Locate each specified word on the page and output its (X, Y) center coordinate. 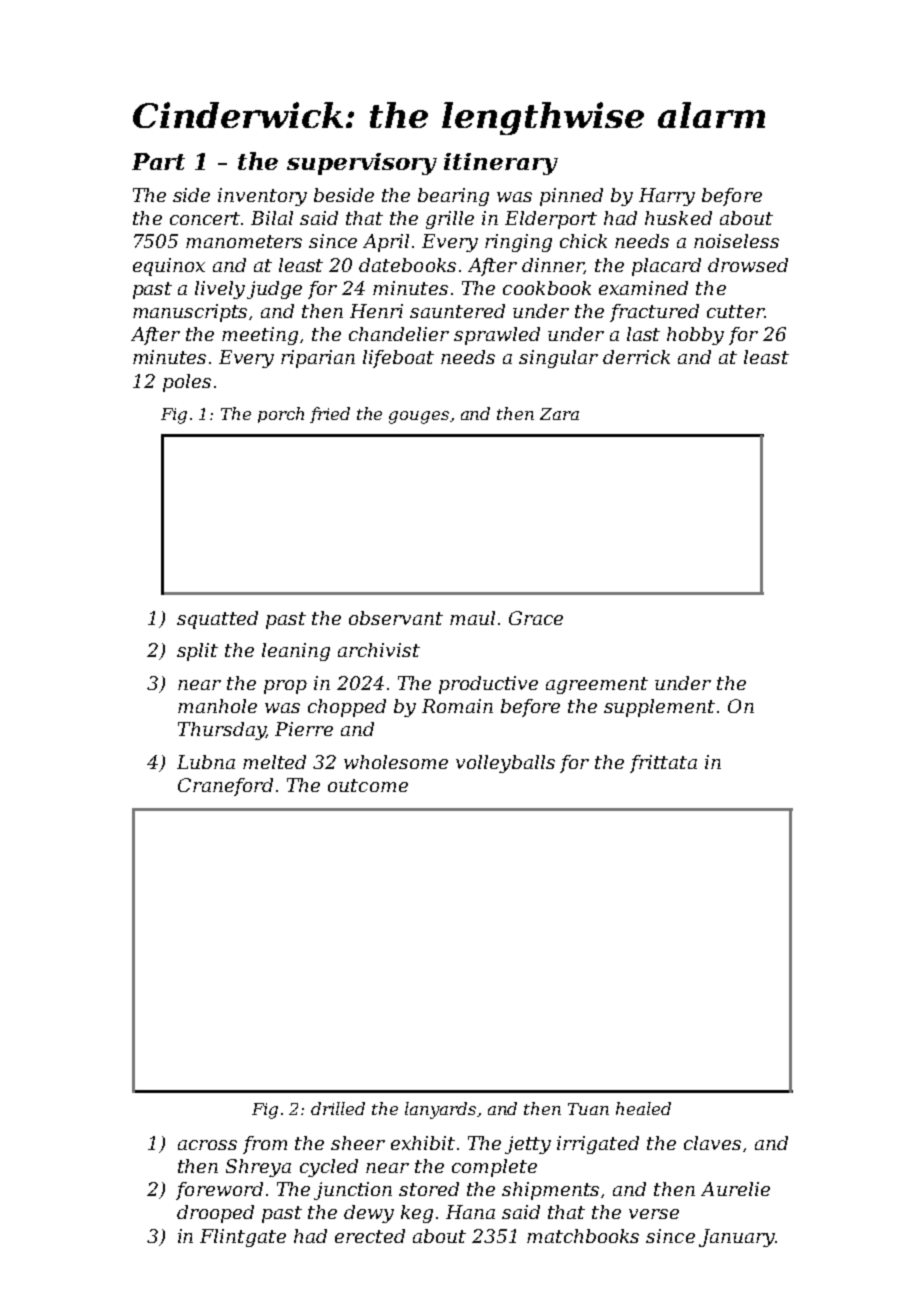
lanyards (440, 1110)
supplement (659, 708)
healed (643, 1108)
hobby (695, 336)
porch (281, 415)
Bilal (272, 218)
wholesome (396, 762)
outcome (368, 785)
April (386, 243)
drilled (338, 1108)
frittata (663, 764)
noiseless (736, 241)
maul (472, 618)
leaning (296, 652)
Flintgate (243, 1238)
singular (558, 359)
